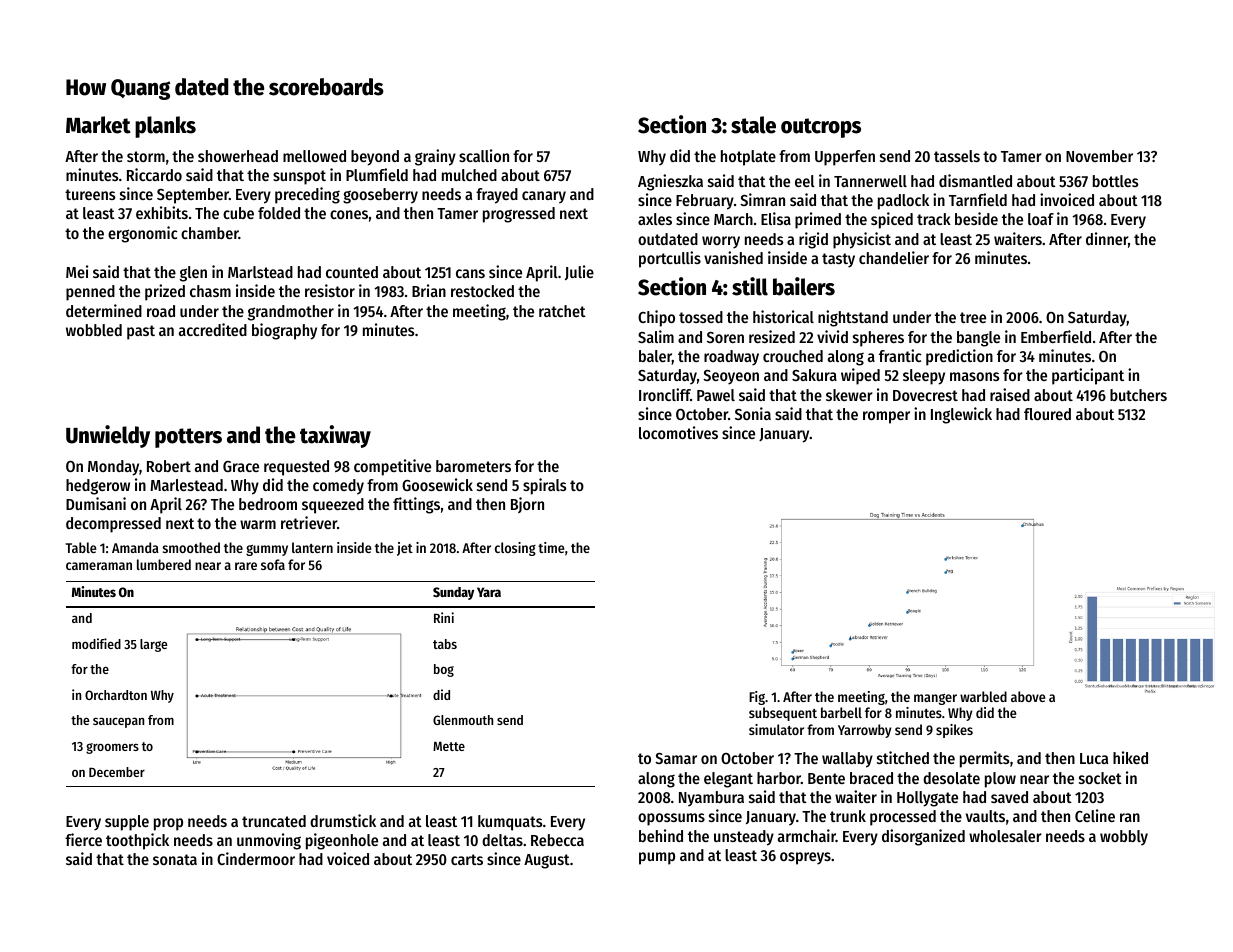 The height and width of the page is (952, 1233). I want to click on progressed, so click(519, 215).
